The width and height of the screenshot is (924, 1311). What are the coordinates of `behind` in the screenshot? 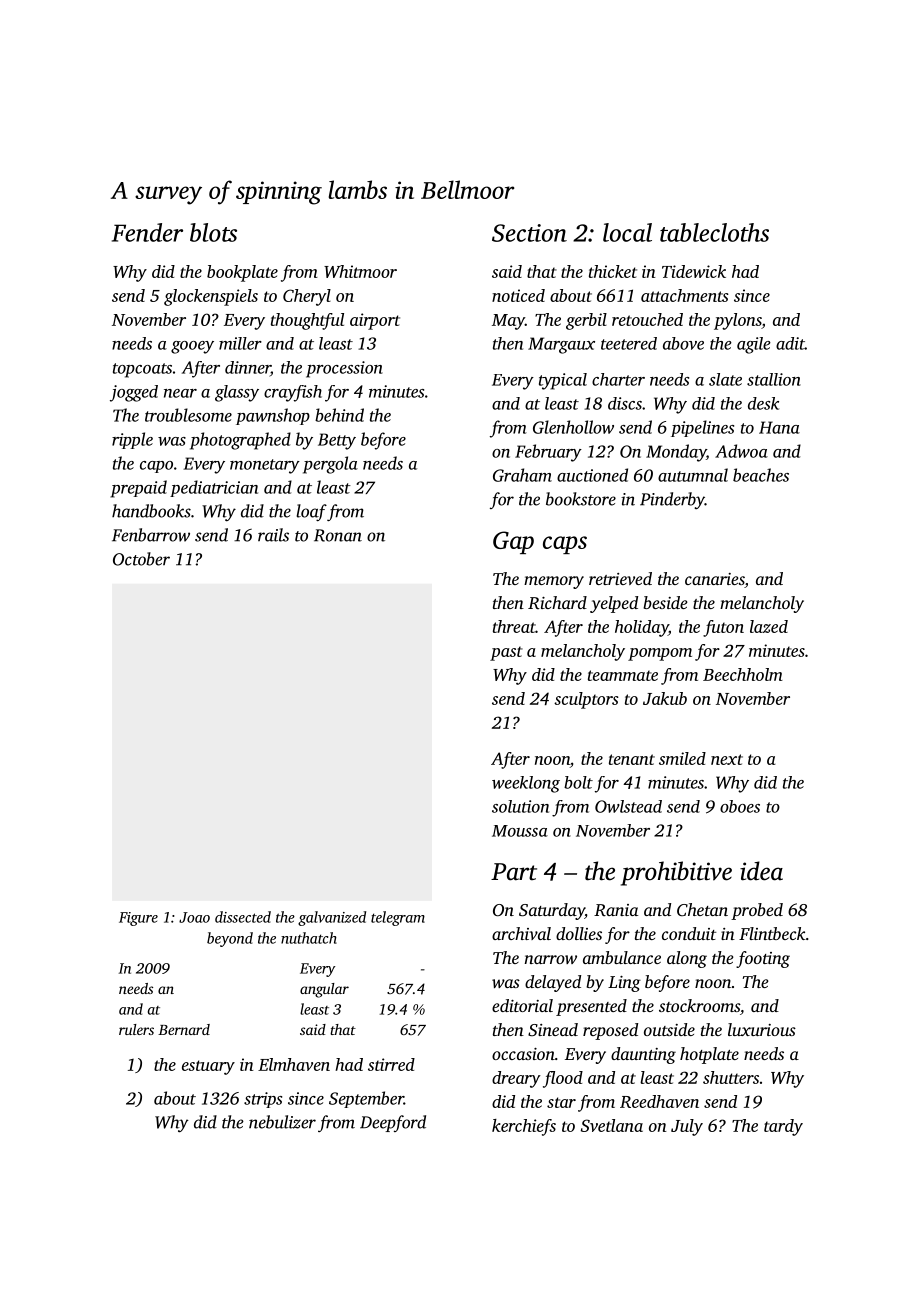 It's located at (339, 415).
